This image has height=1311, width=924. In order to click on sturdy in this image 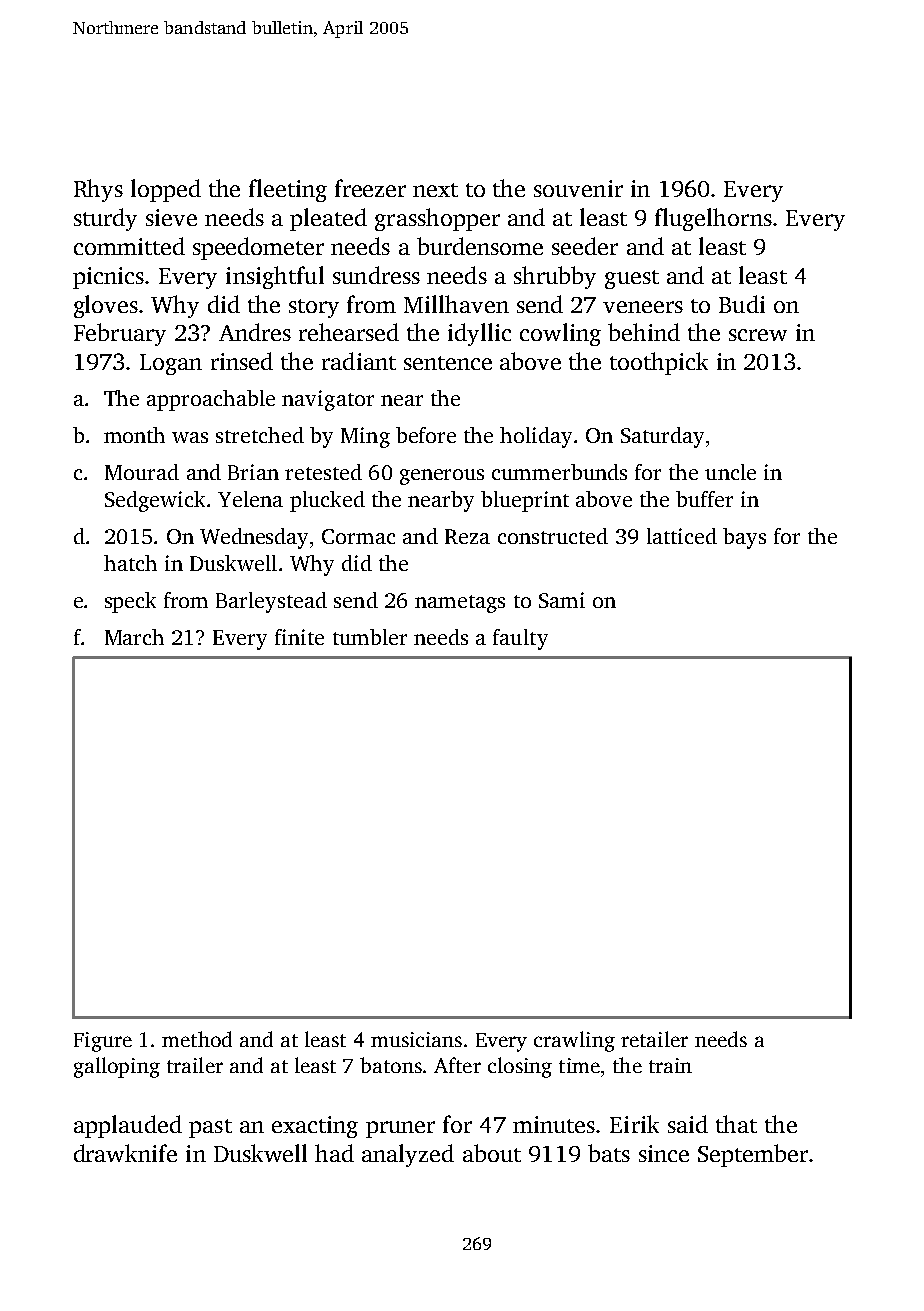, I will do `click(105, 219)`.
